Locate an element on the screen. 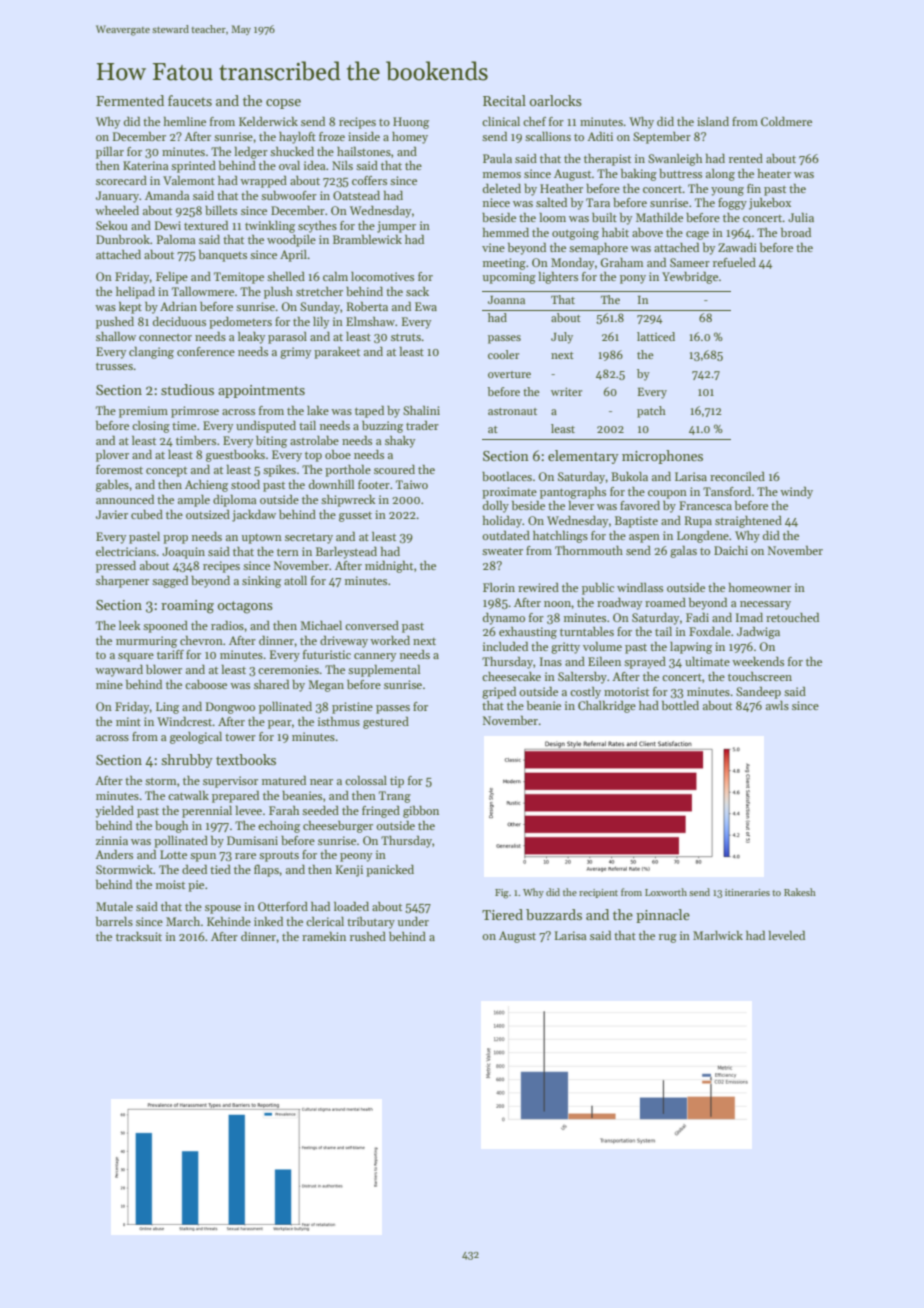  Joanna is located at coordinates (506, 299).
